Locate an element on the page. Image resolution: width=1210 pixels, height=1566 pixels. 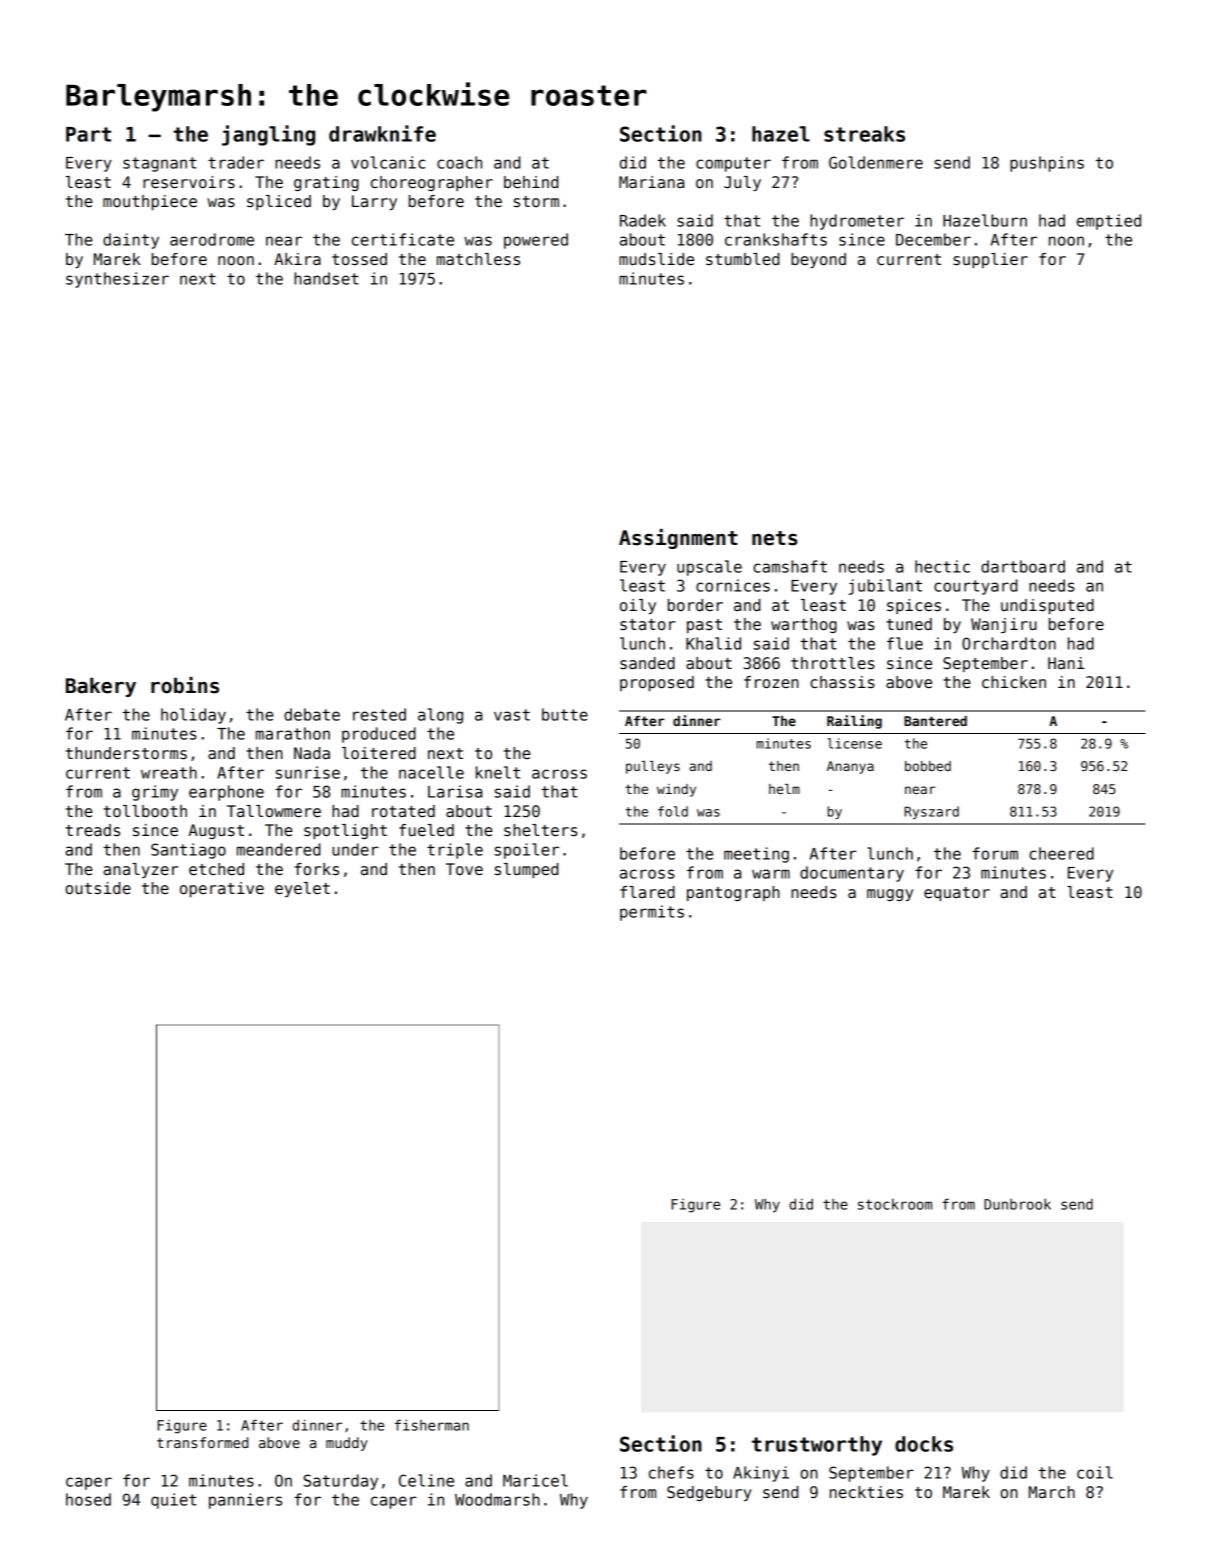
Akira is located at coordinates (297, 259).
